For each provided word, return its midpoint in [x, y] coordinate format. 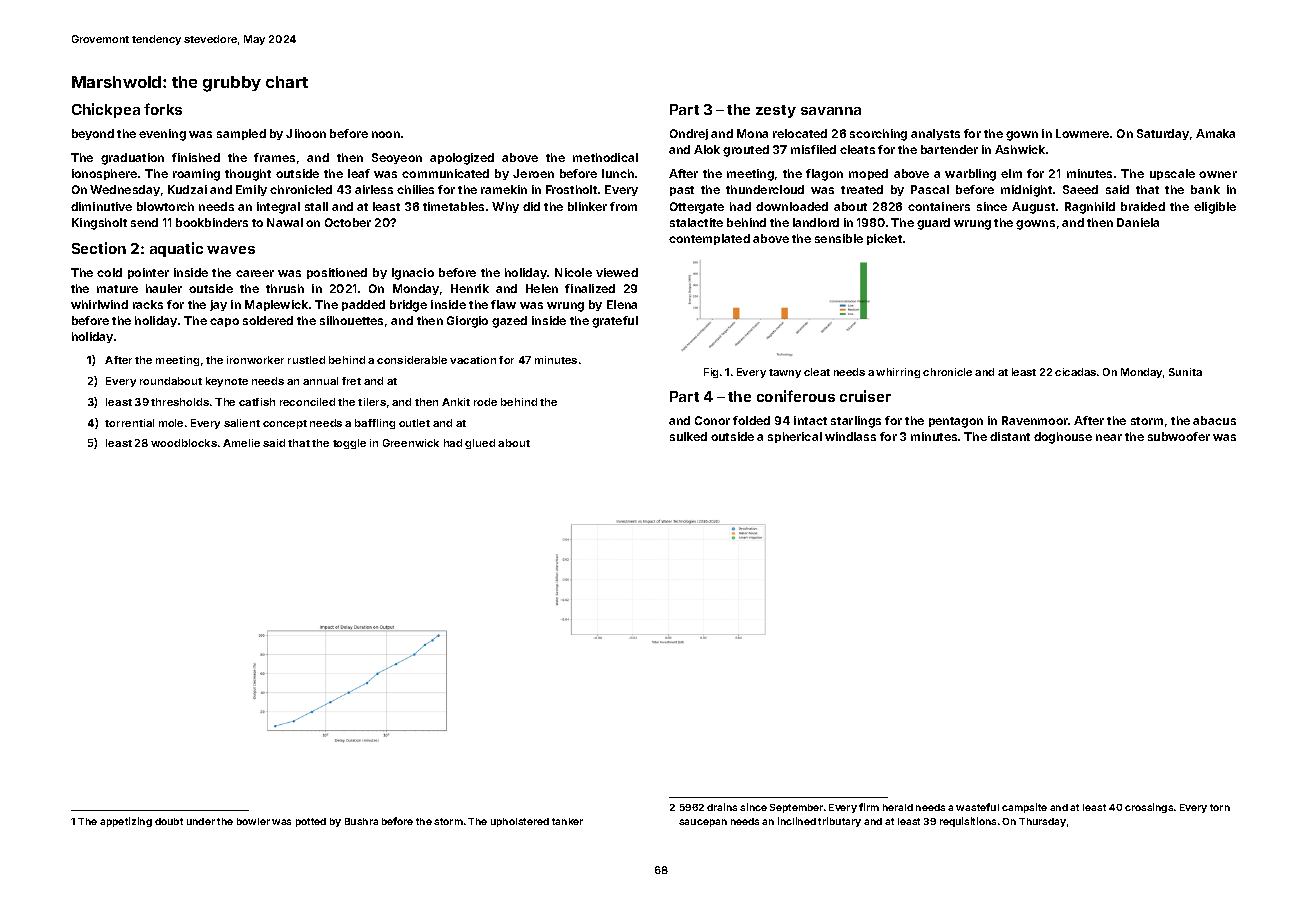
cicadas [1075, 372]
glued [480, 444]
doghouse [1063, 438]
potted [311, 822]
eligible [1215, 208]
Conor [712, 420]
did [531, 206]
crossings [1149, 808]
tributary [839, 822]
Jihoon [306, 133]
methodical [605, 157]
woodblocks [184, 443]
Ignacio [413, 274]
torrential [129, 423]
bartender [949, 149]
